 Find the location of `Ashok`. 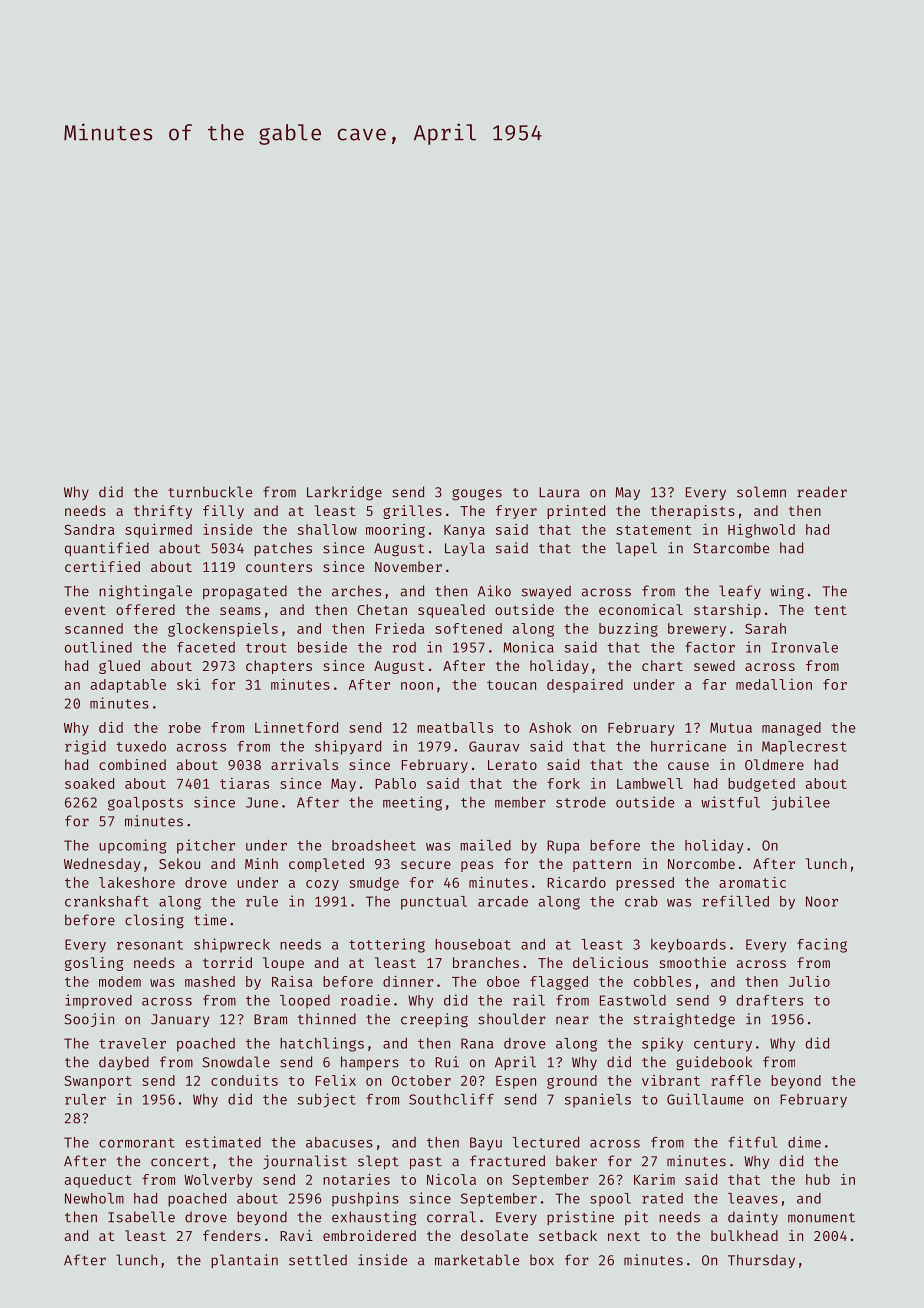

Ashok is located at coordinates (550, 727).
